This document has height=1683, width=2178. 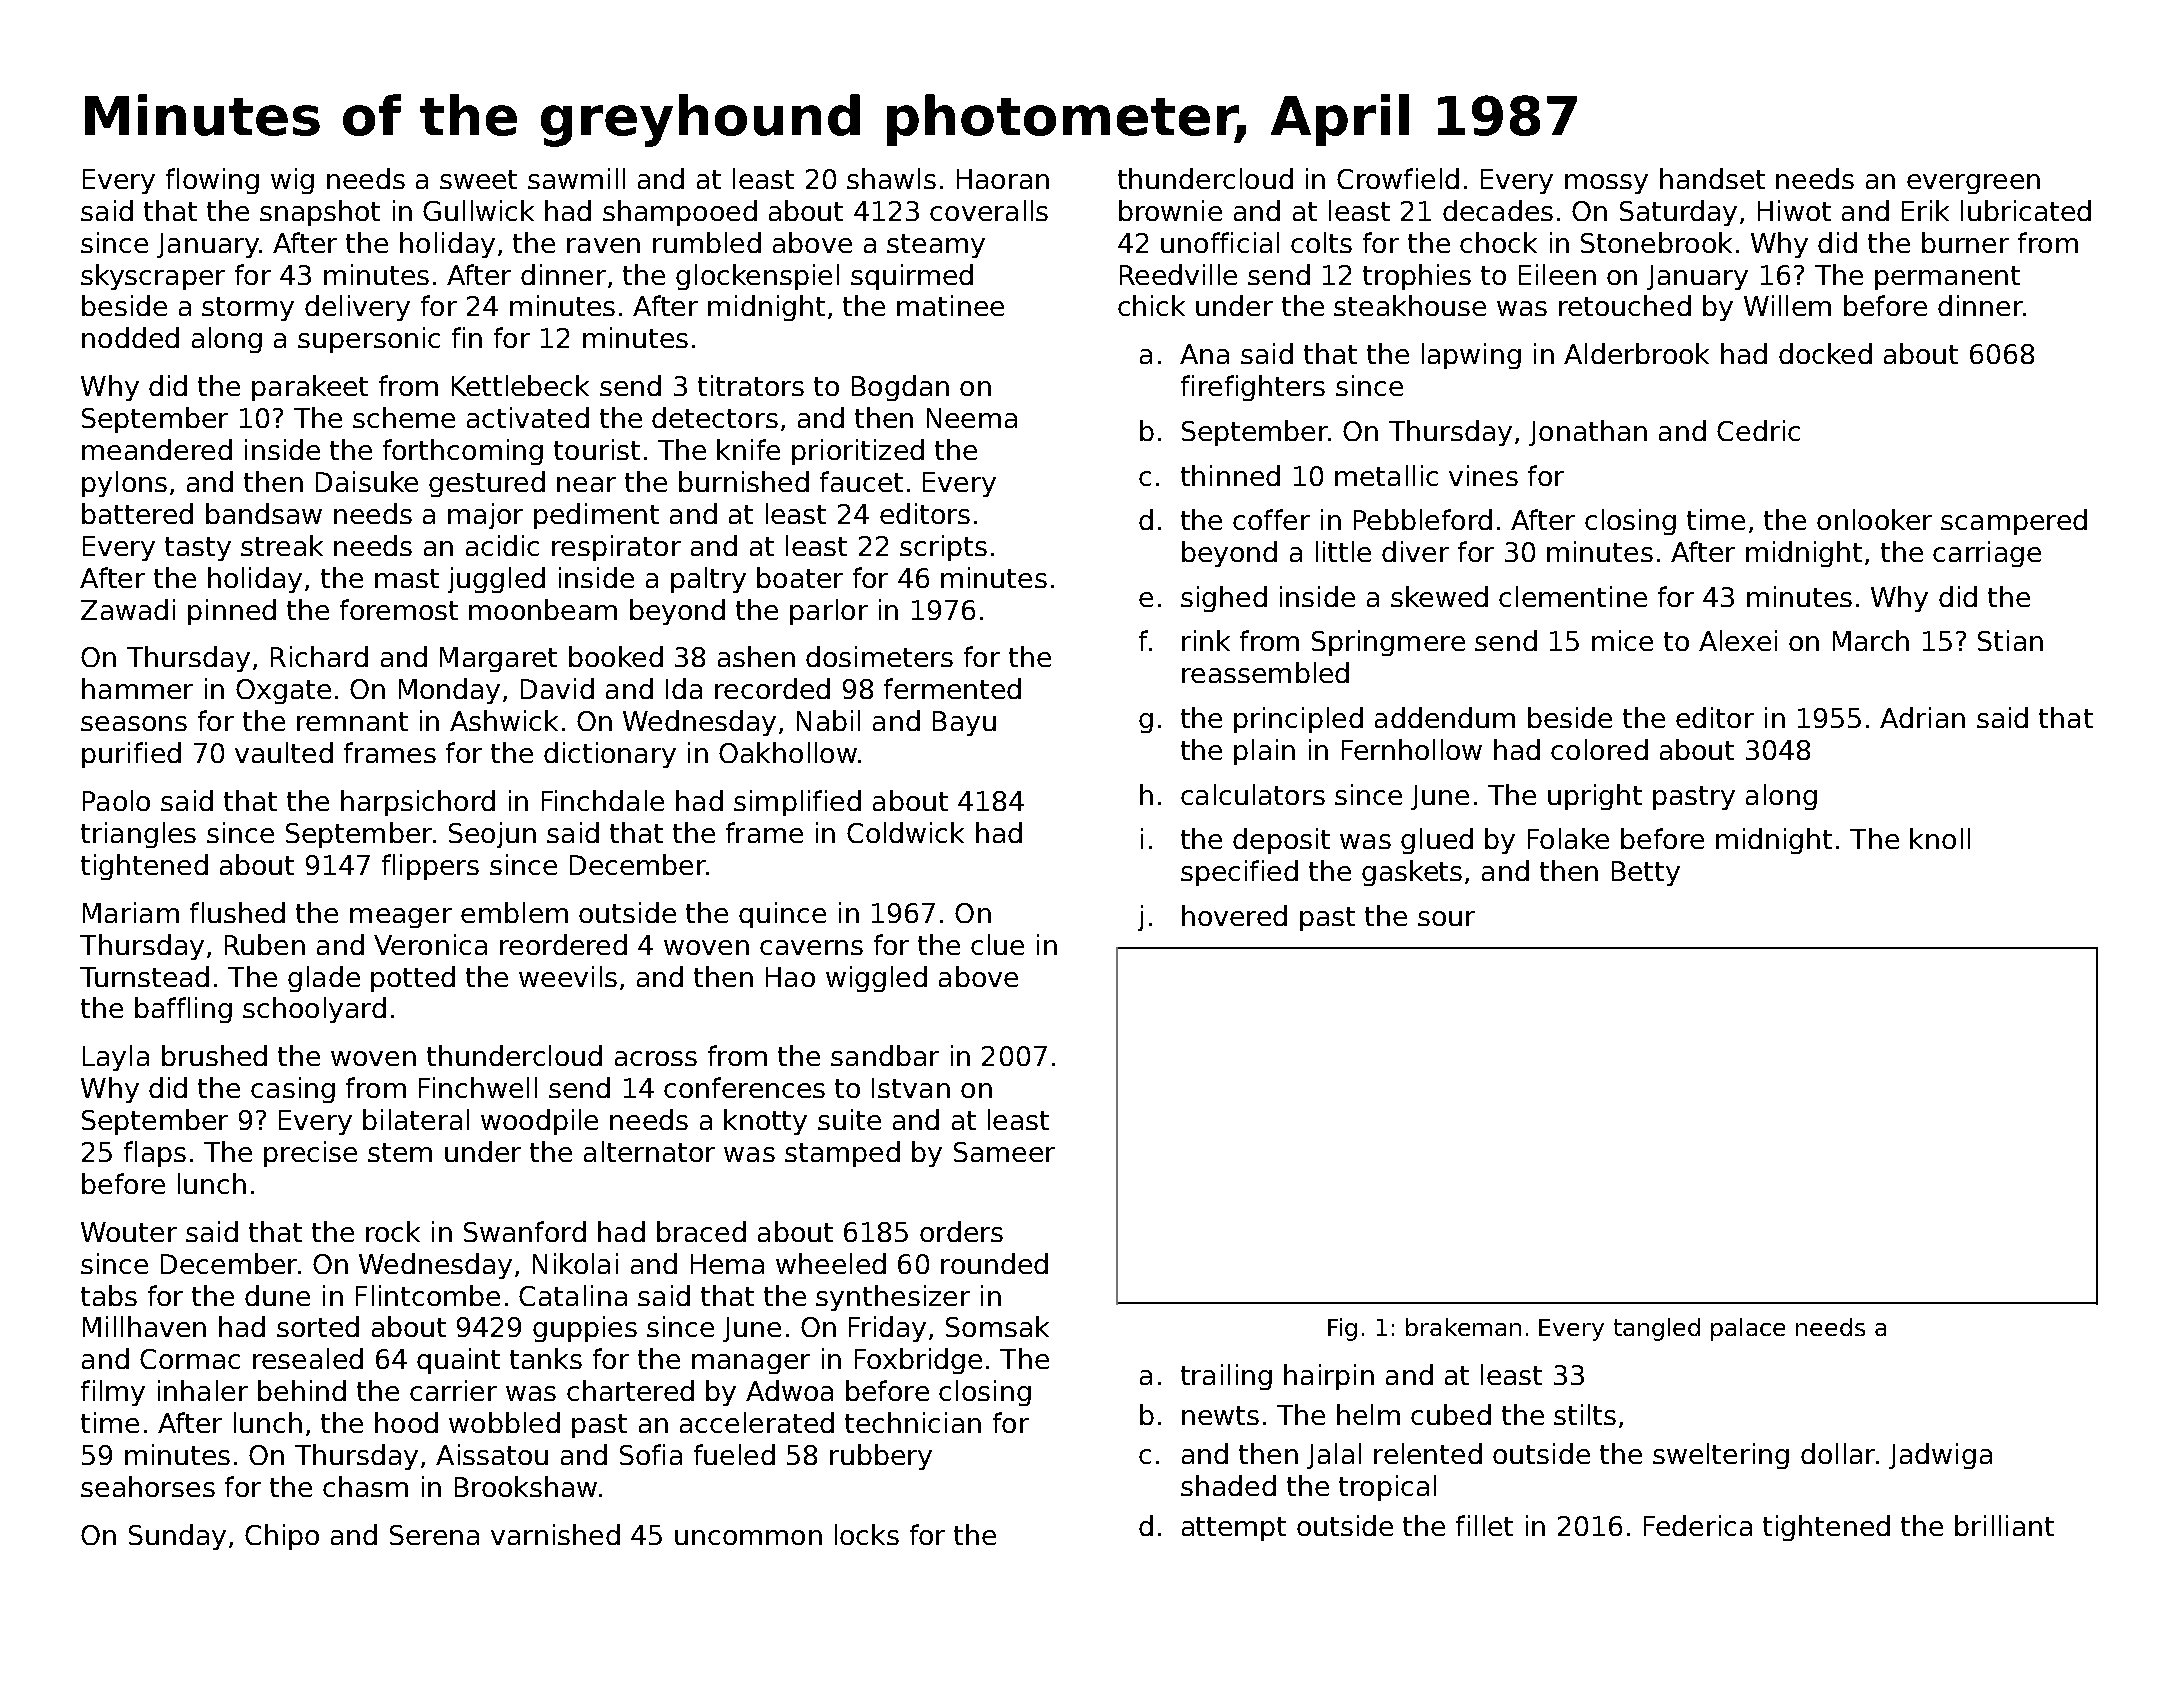 What do you see at coordinates (656, 1058) in the document?
I see `across` at bounding box center [656, 1058].
